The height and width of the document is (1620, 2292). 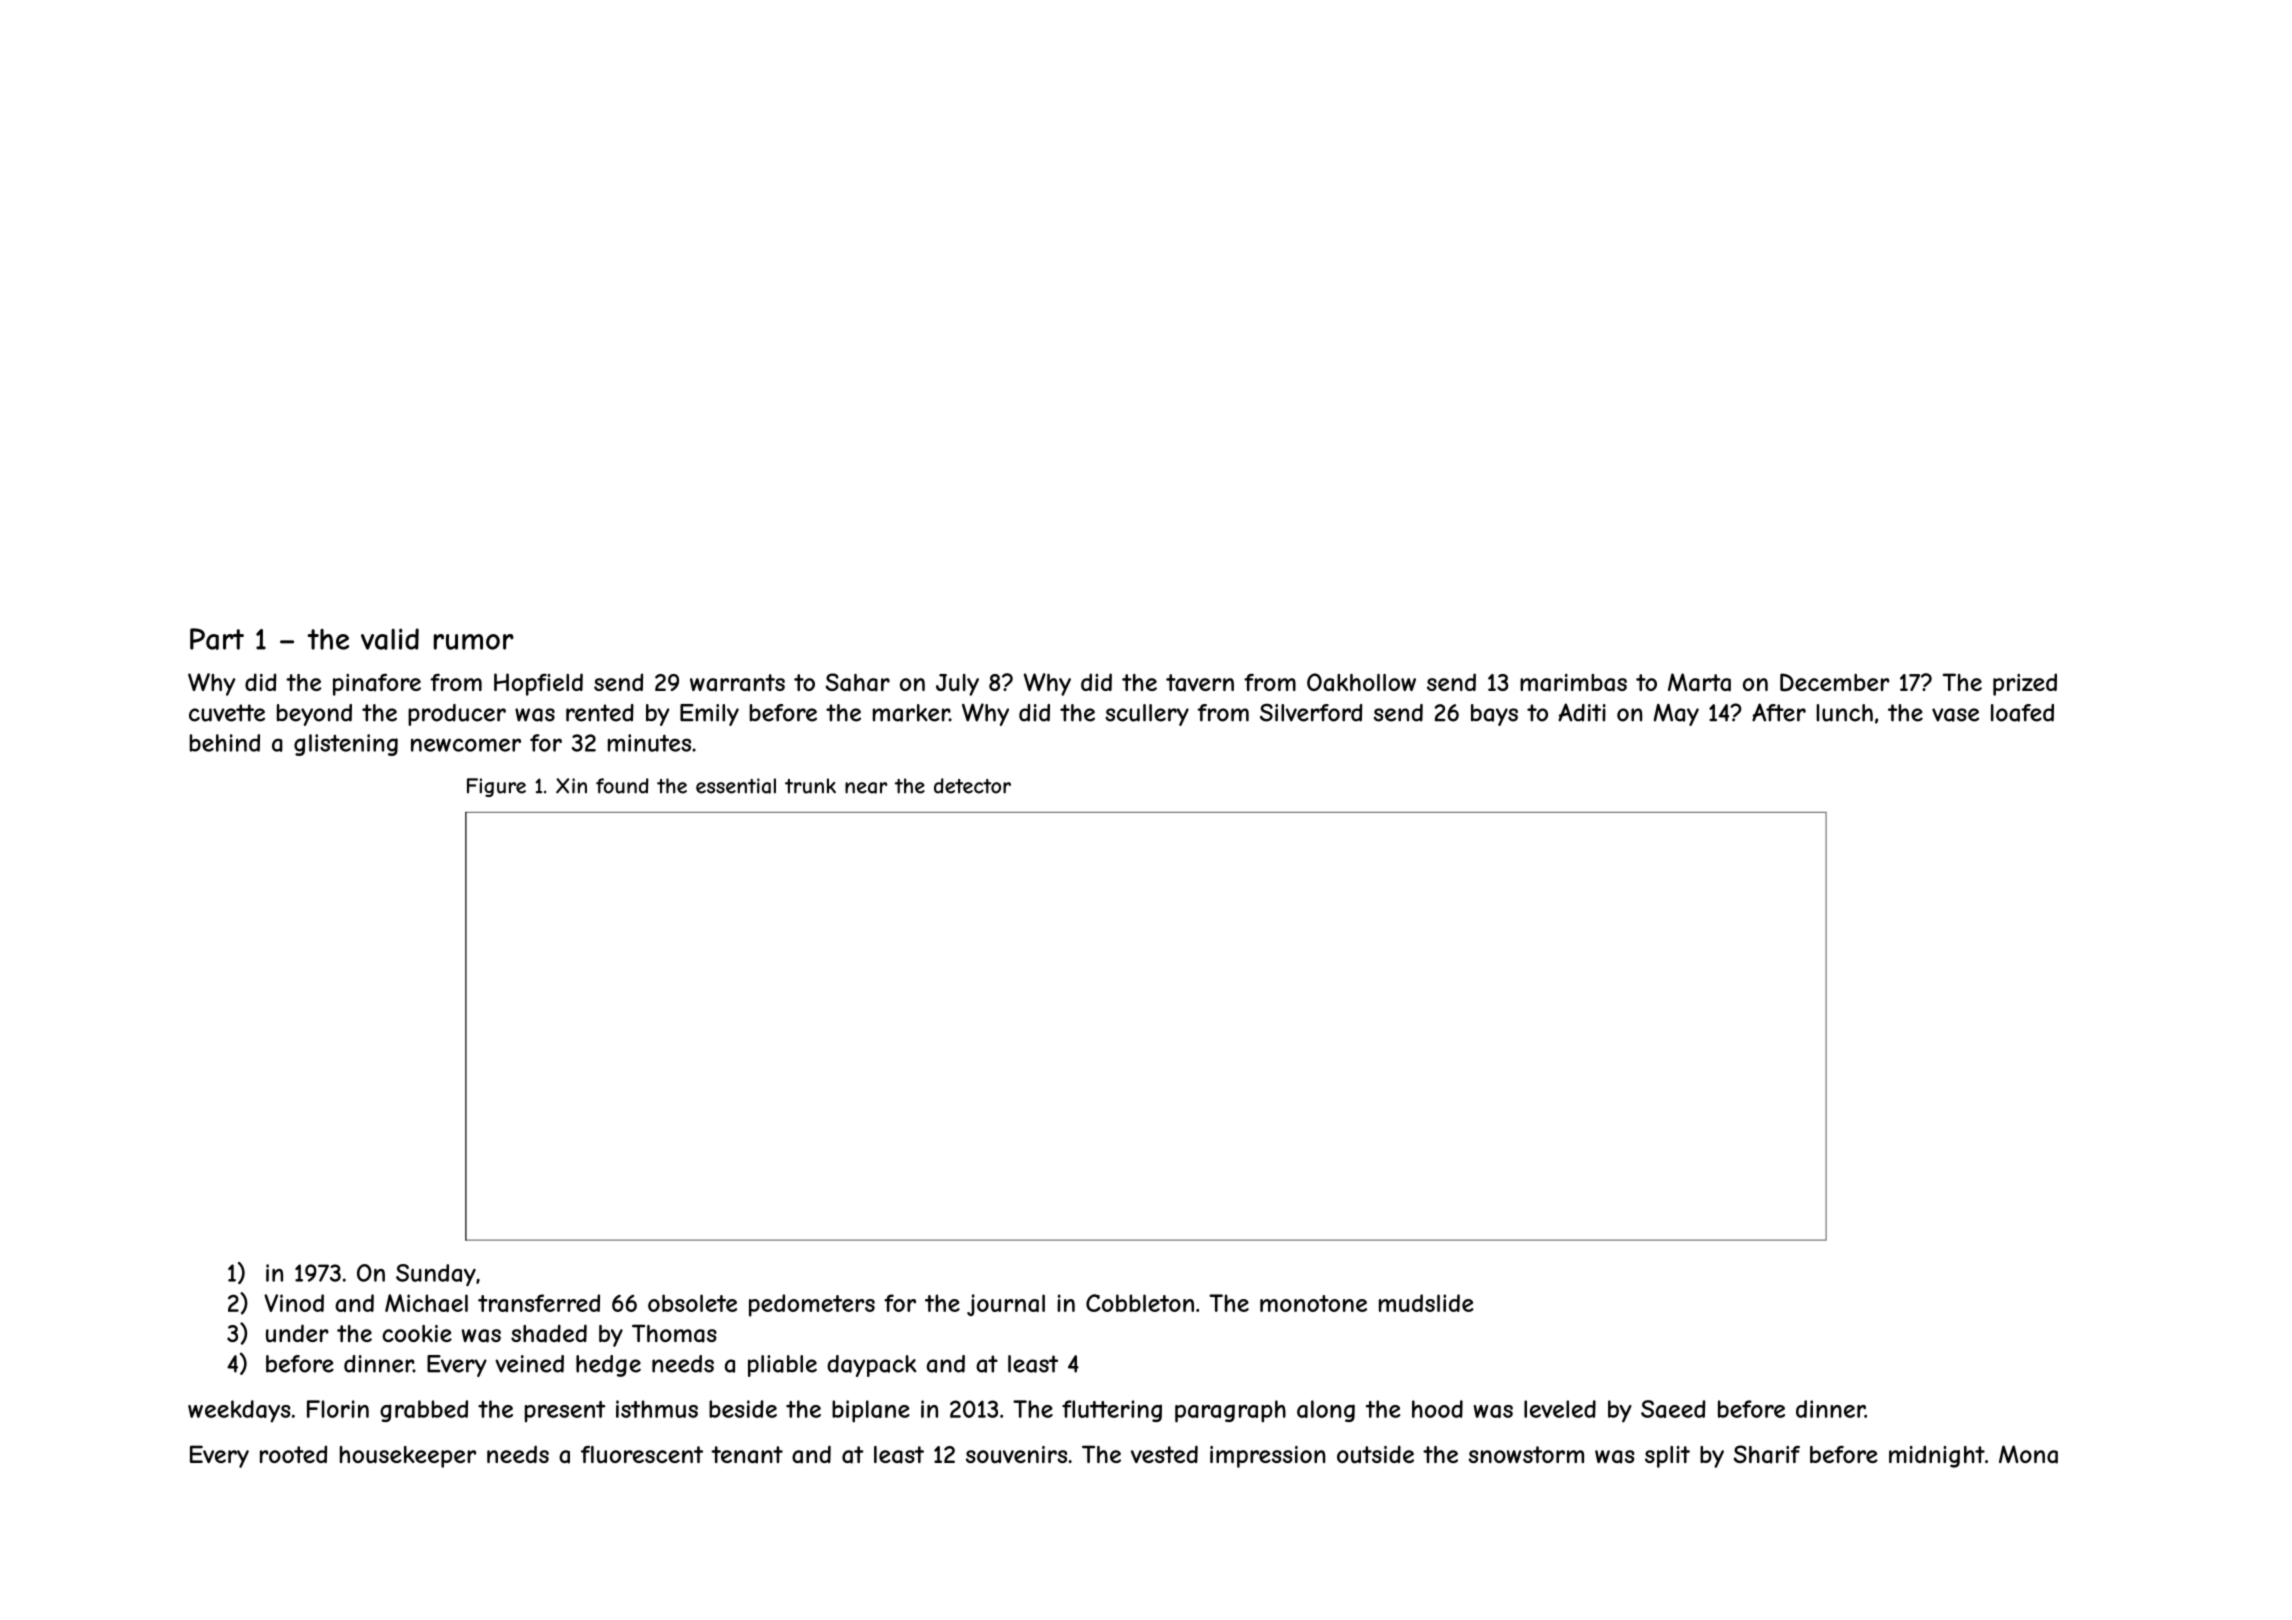 I want to click on Figure, so click(x=496, y=787).
